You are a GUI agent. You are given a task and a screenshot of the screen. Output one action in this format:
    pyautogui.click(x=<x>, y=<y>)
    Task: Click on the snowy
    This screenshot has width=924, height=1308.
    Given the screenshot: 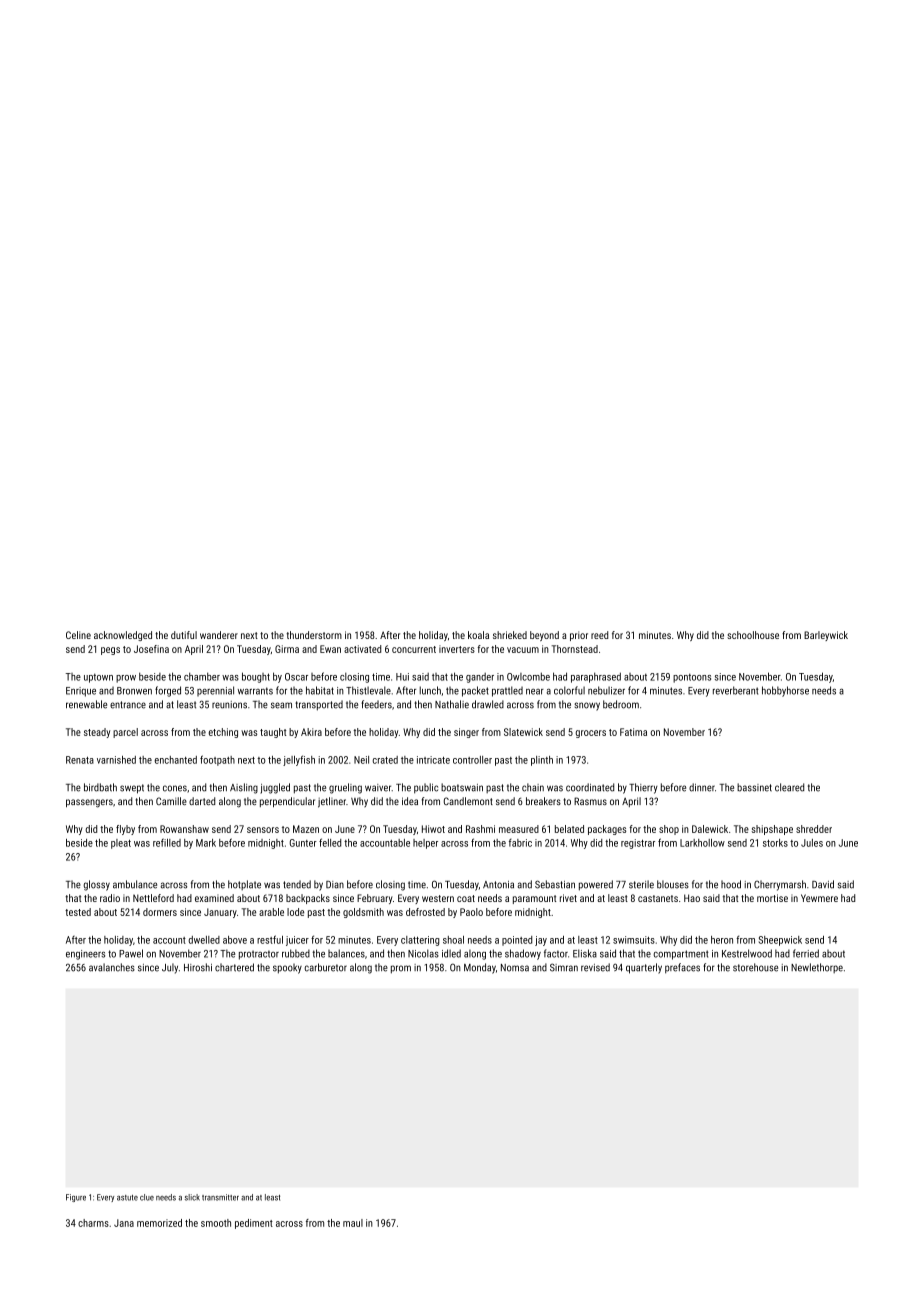 What is the action you would take?
    pyautogui.click(x=587, y=706)
